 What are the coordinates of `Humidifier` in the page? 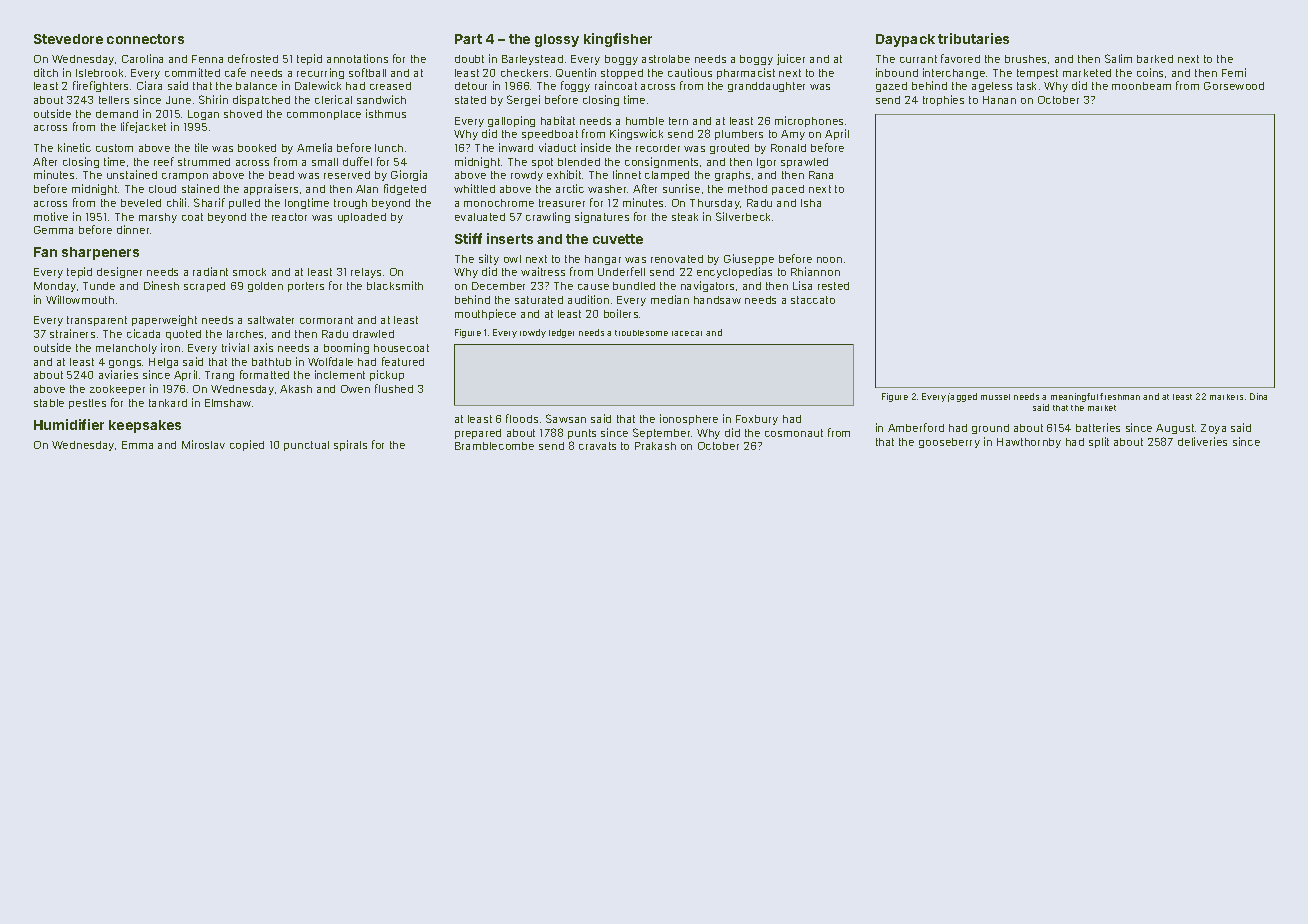 It's located at (69, 424).
